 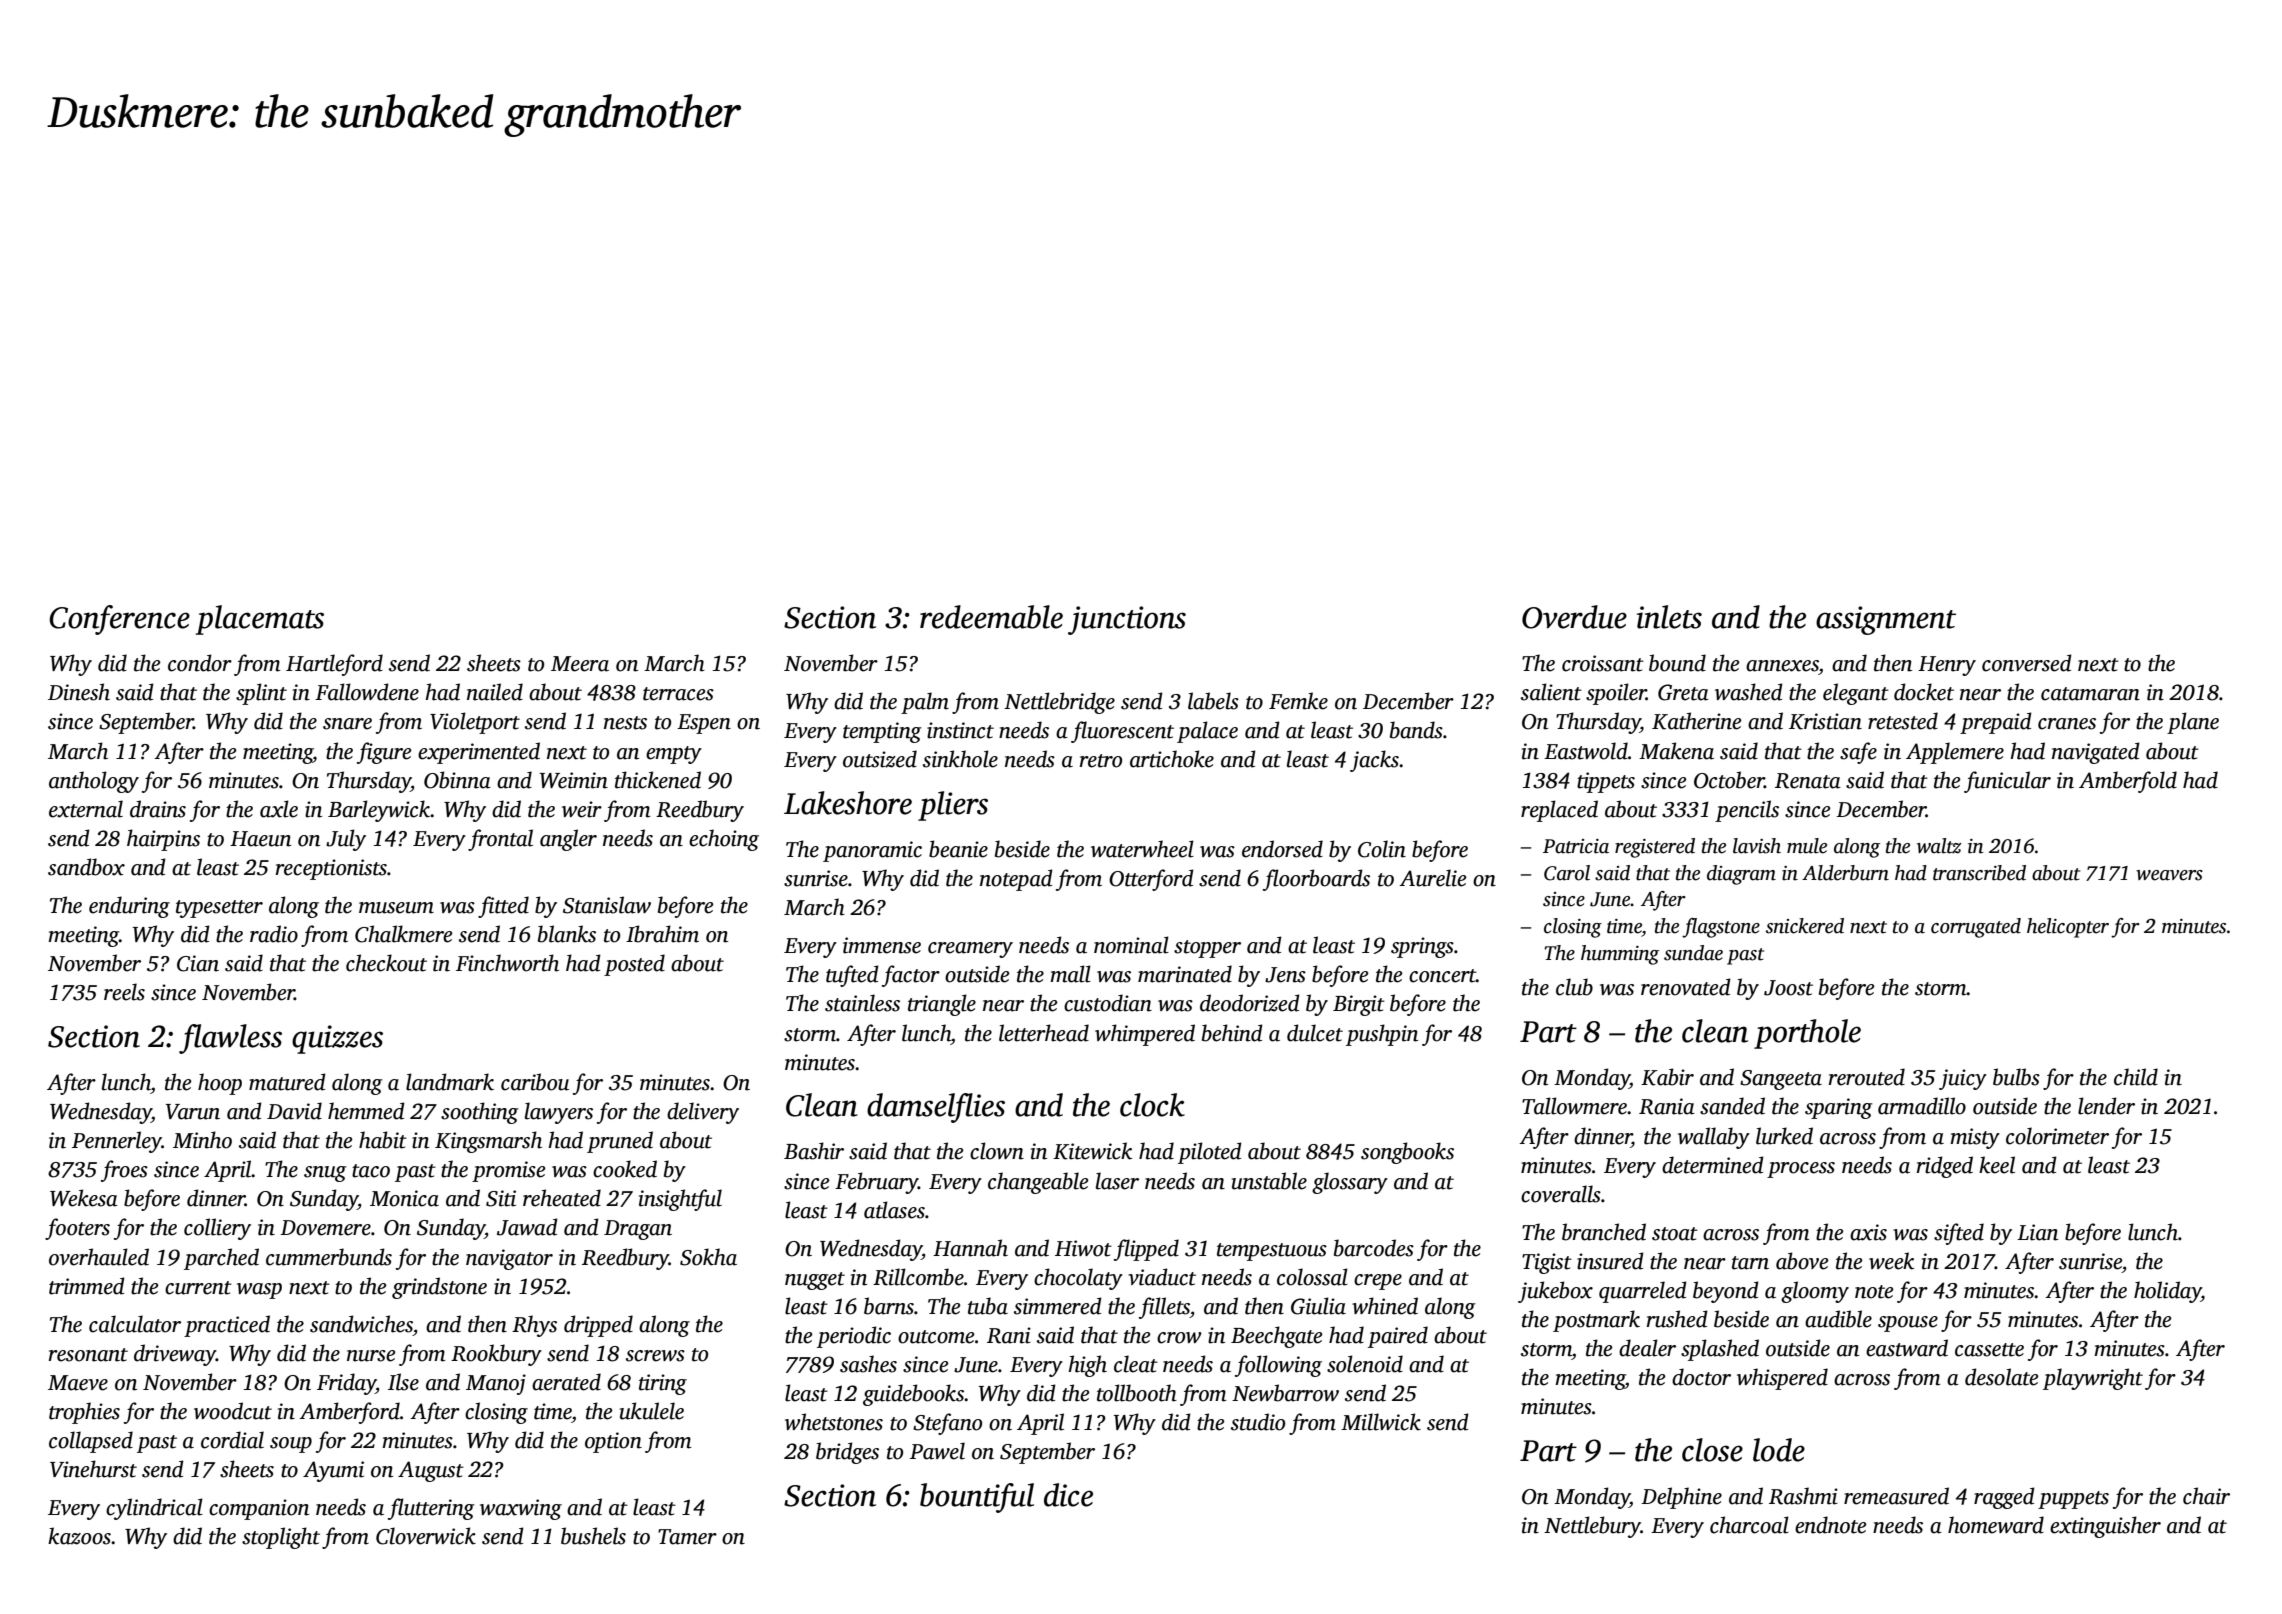 What do you see at coordinates (259, 1291) in the screenshot?
I see `wasp` at bounding box center [259, 1291].
